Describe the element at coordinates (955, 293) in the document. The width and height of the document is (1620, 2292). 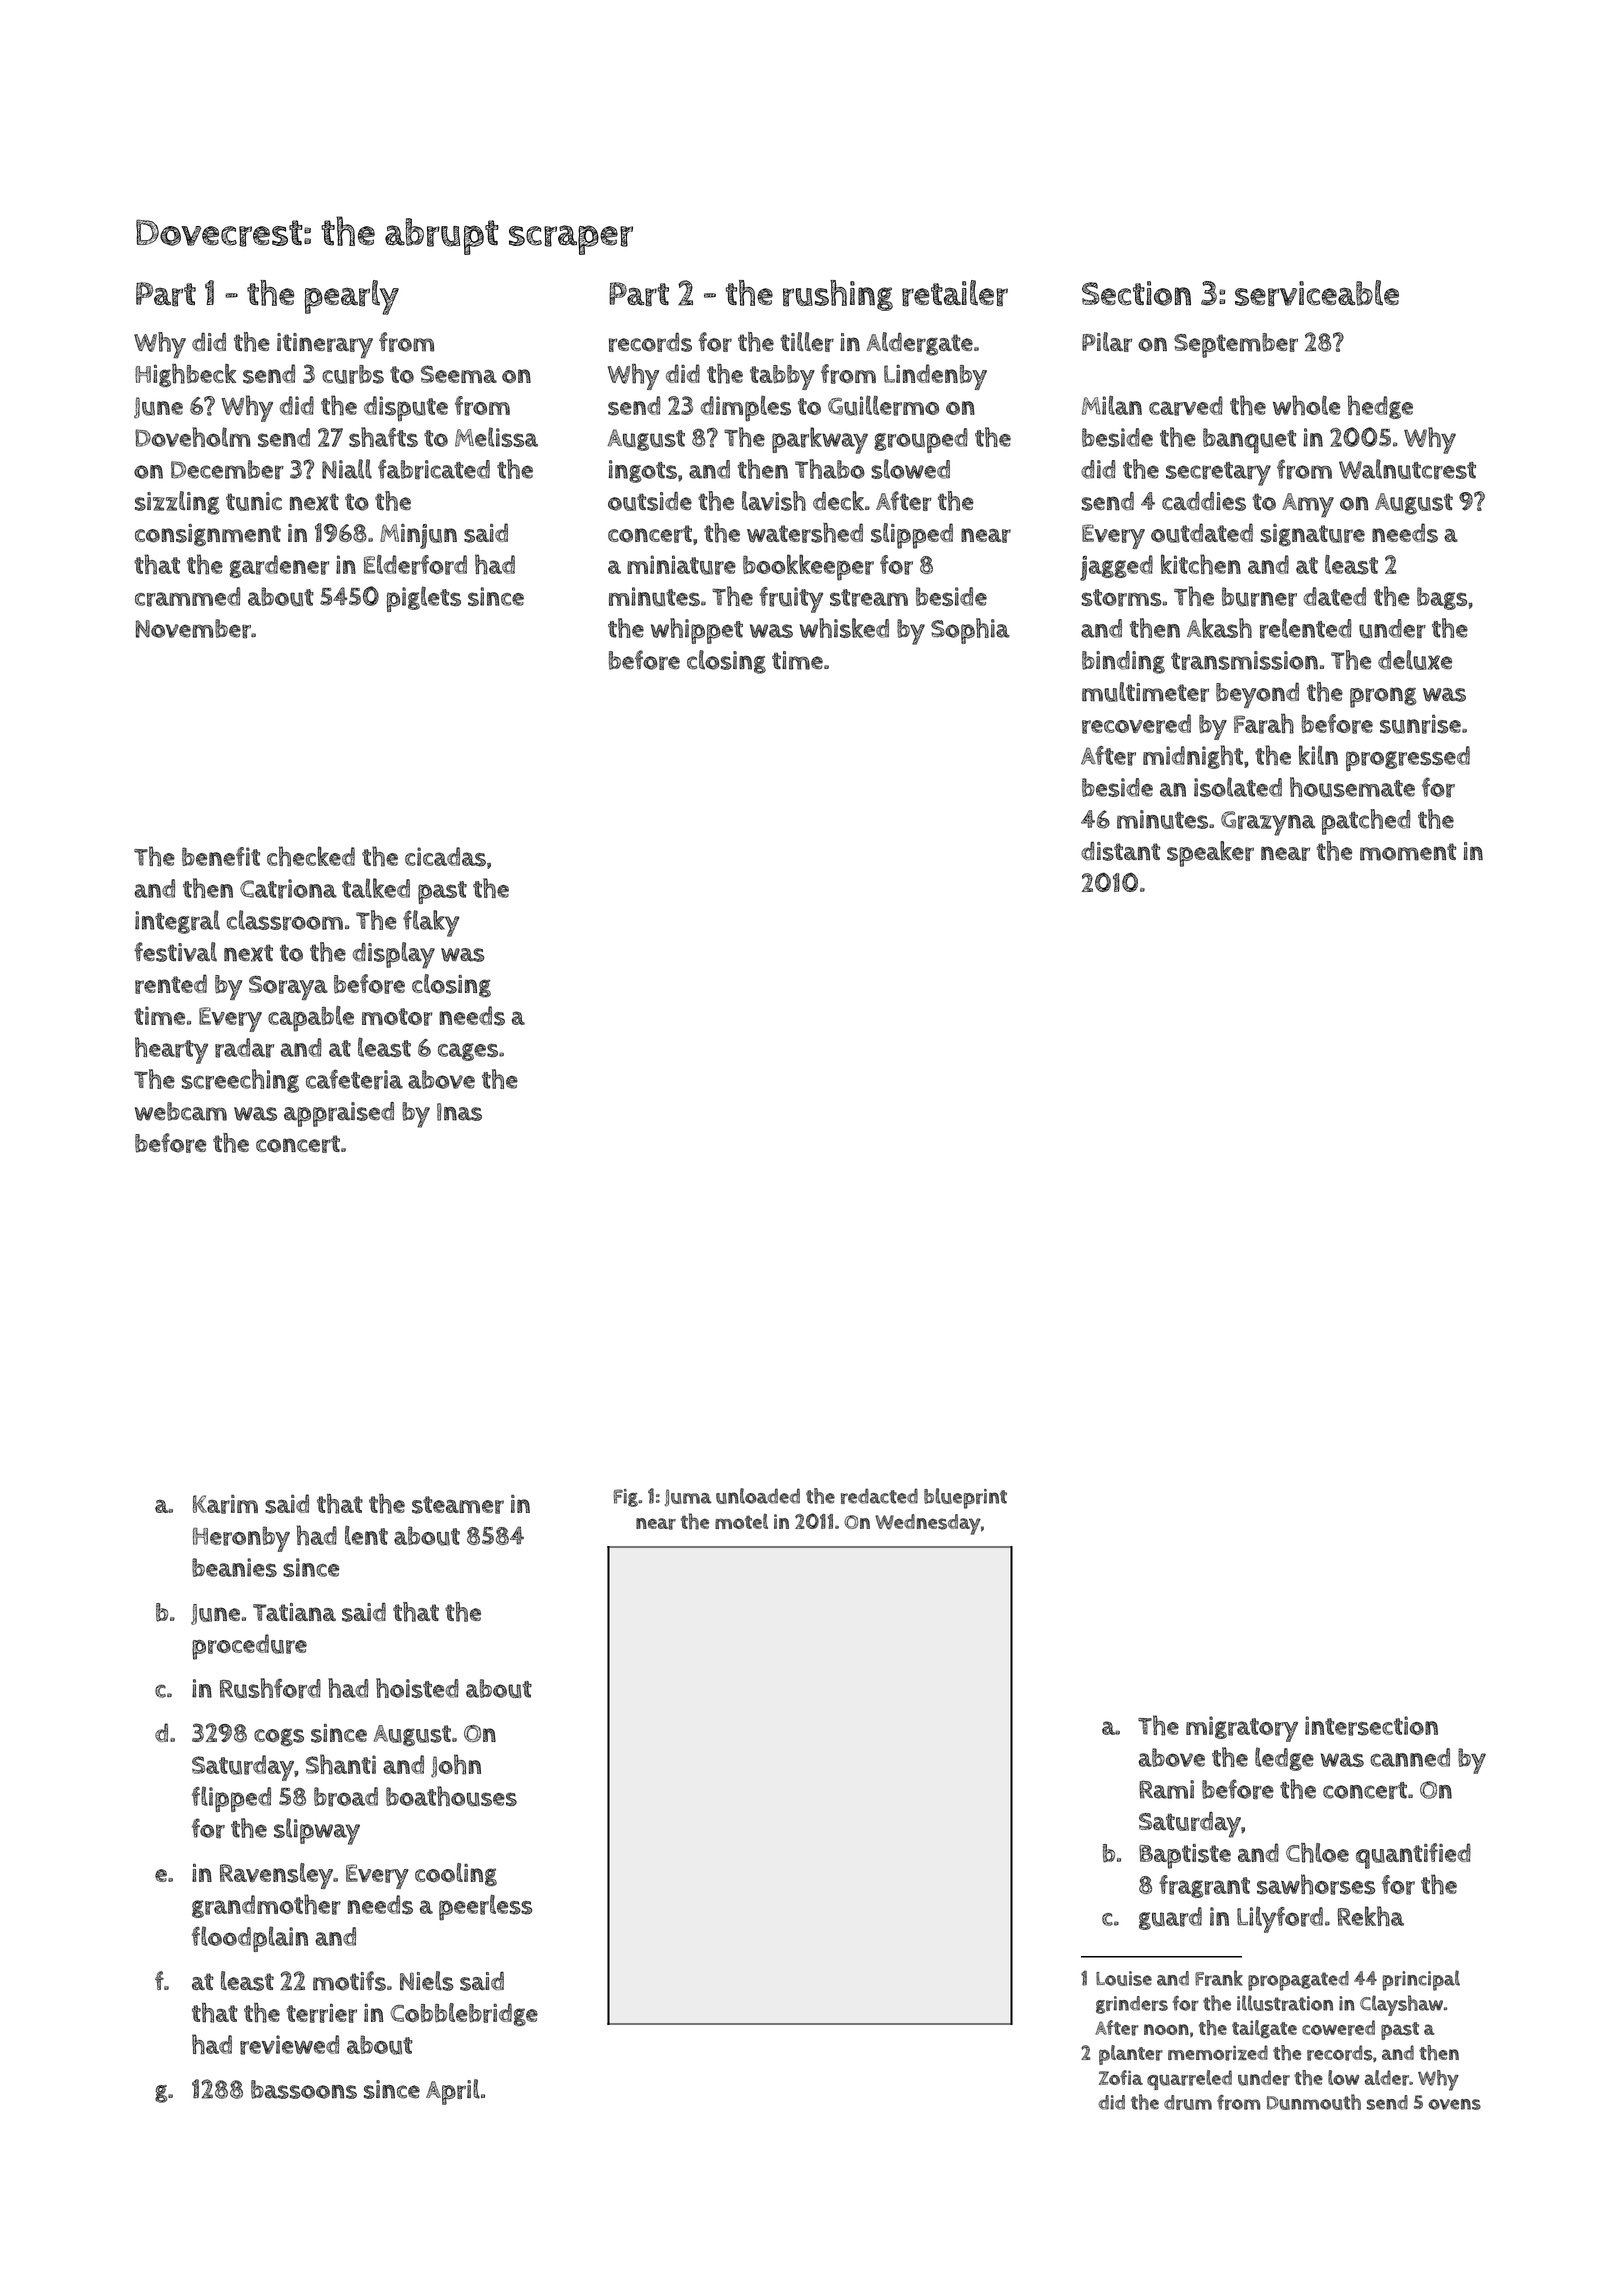
I see `retailer` at that location.
